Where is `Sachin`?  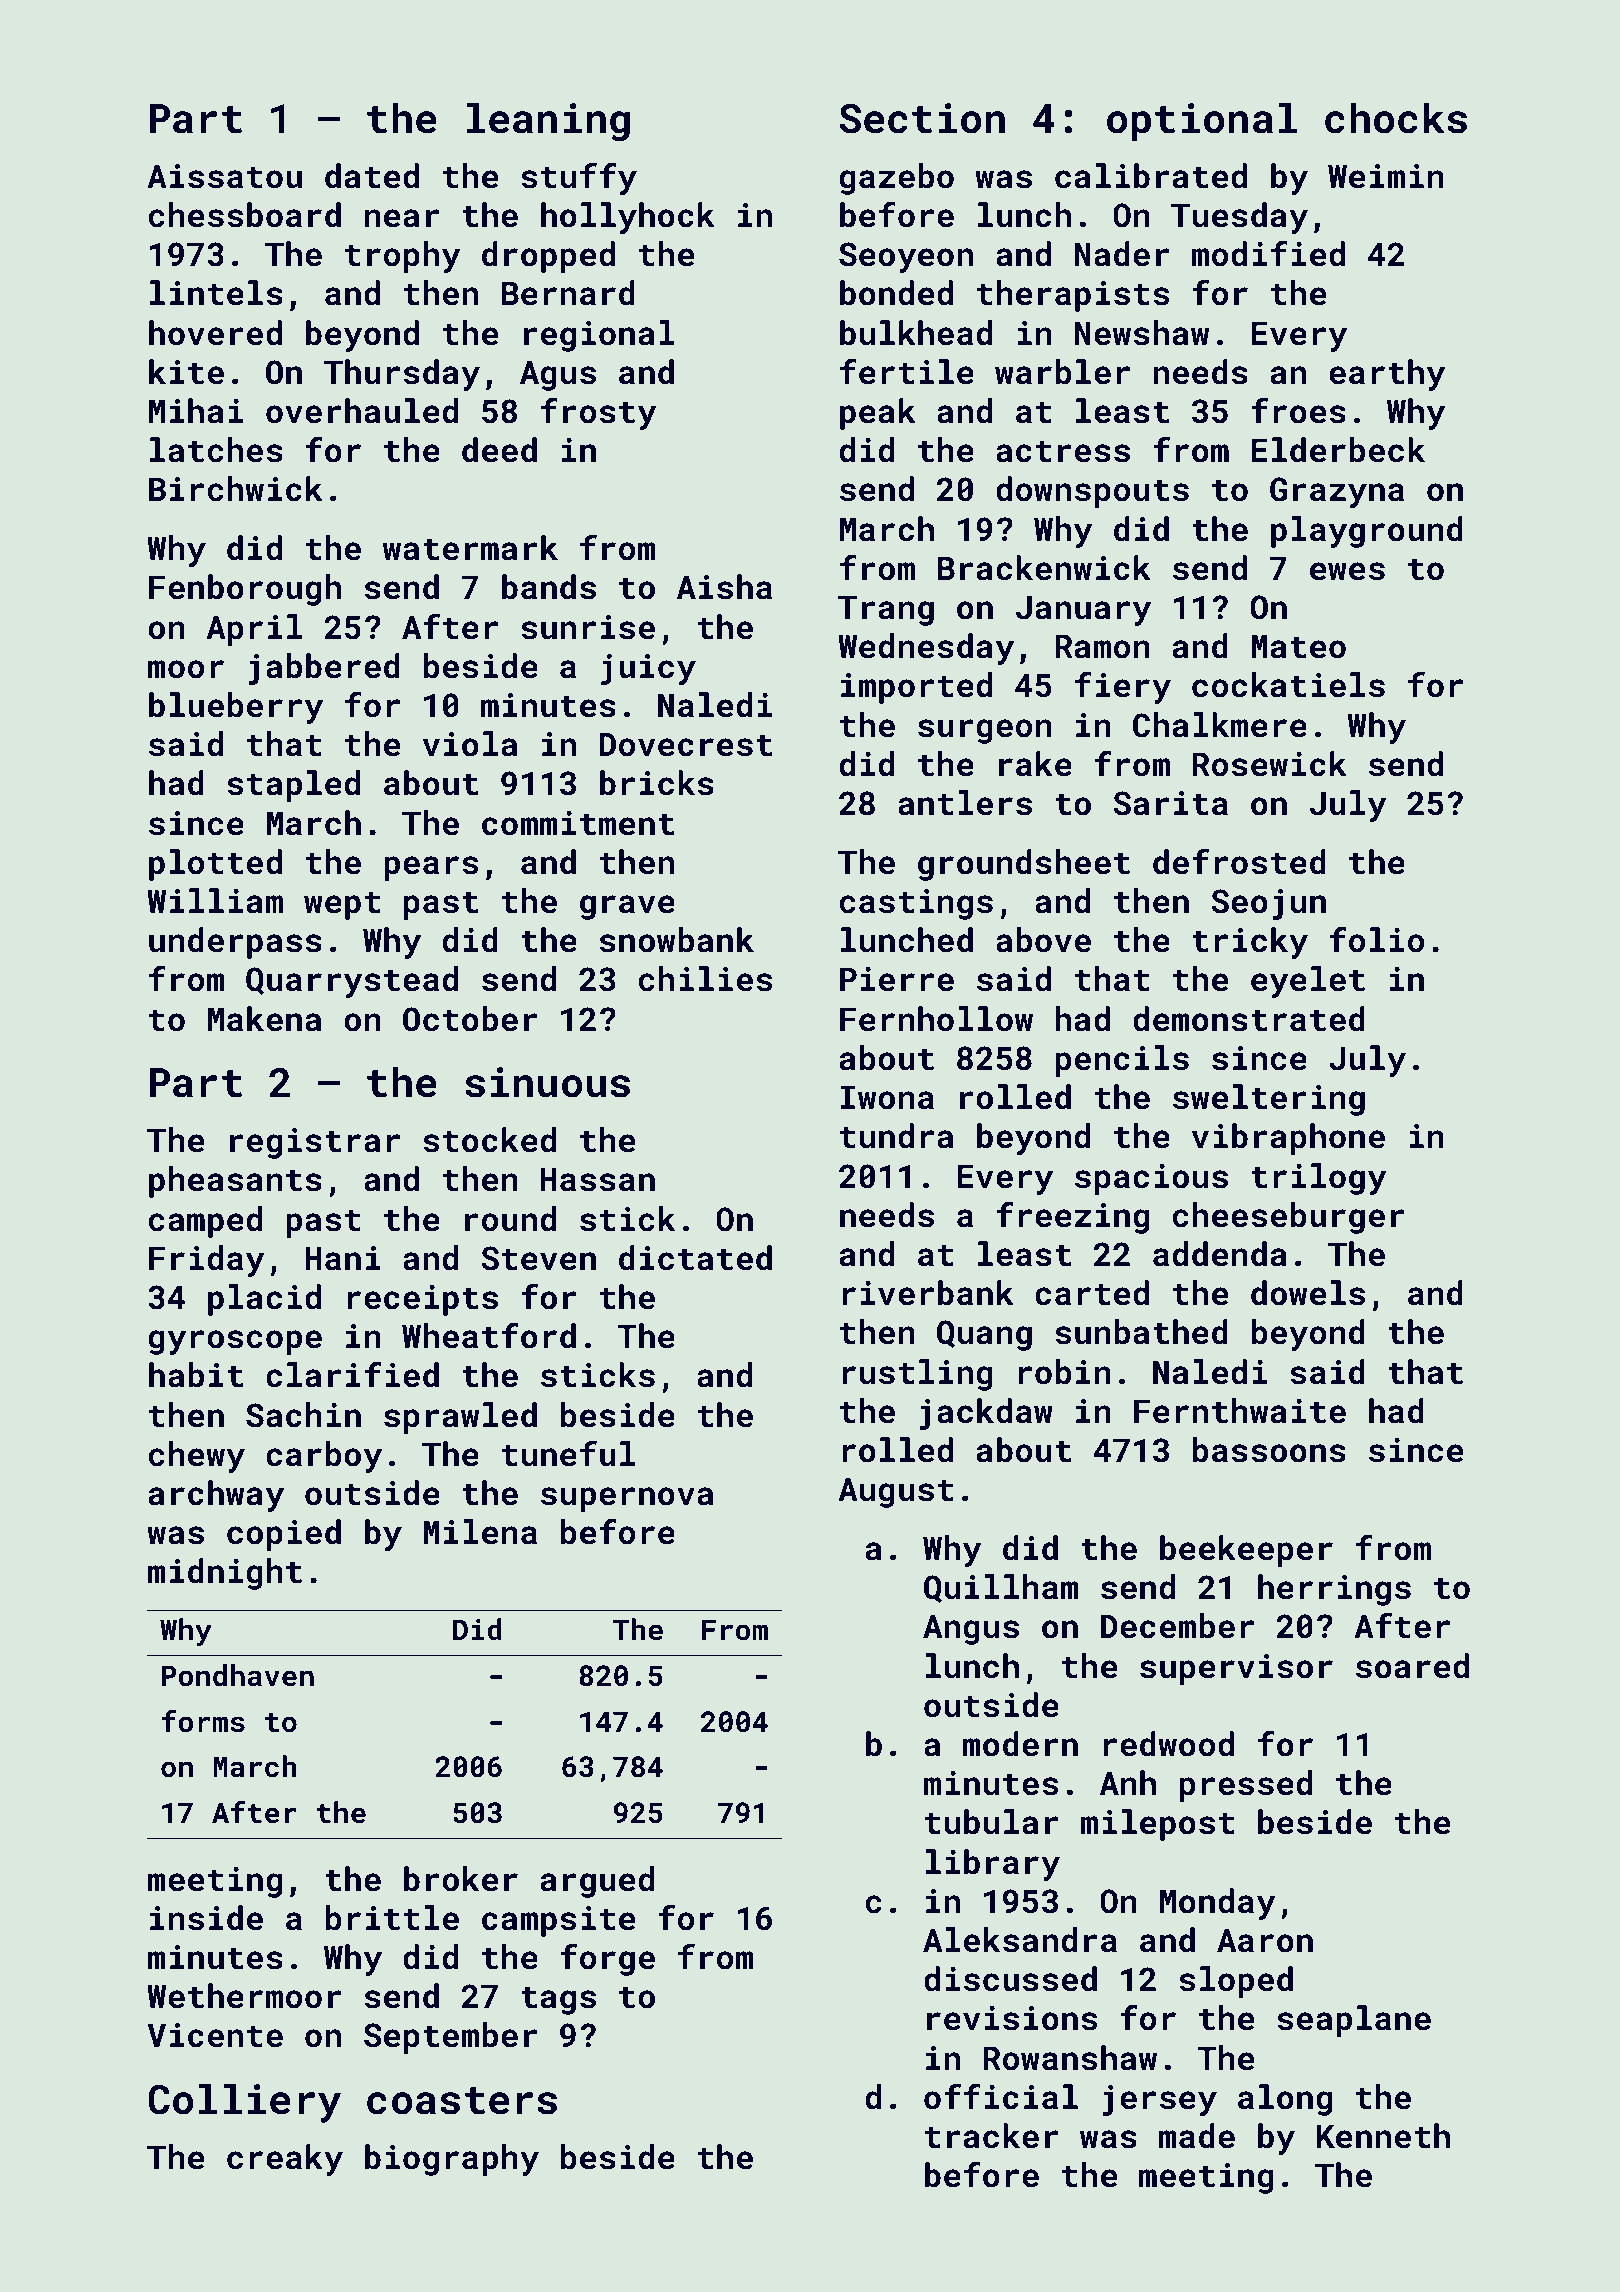 Sachin is located at coordinates (303, 1415).
